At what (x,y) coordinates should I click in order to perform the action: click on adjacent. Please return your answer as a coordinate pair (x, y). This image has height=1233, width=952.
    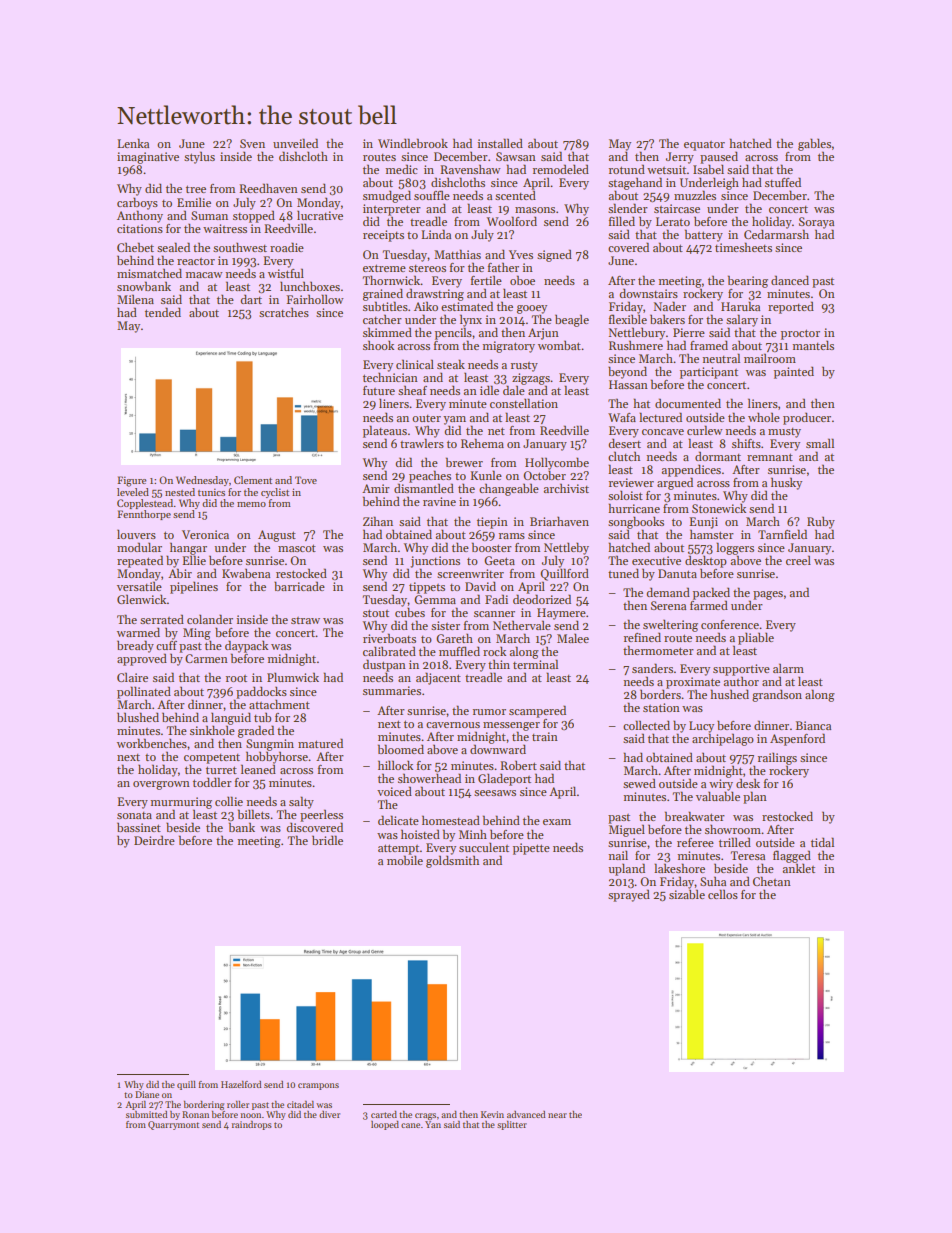
    Looking at the image, I should click on (438, 678).
